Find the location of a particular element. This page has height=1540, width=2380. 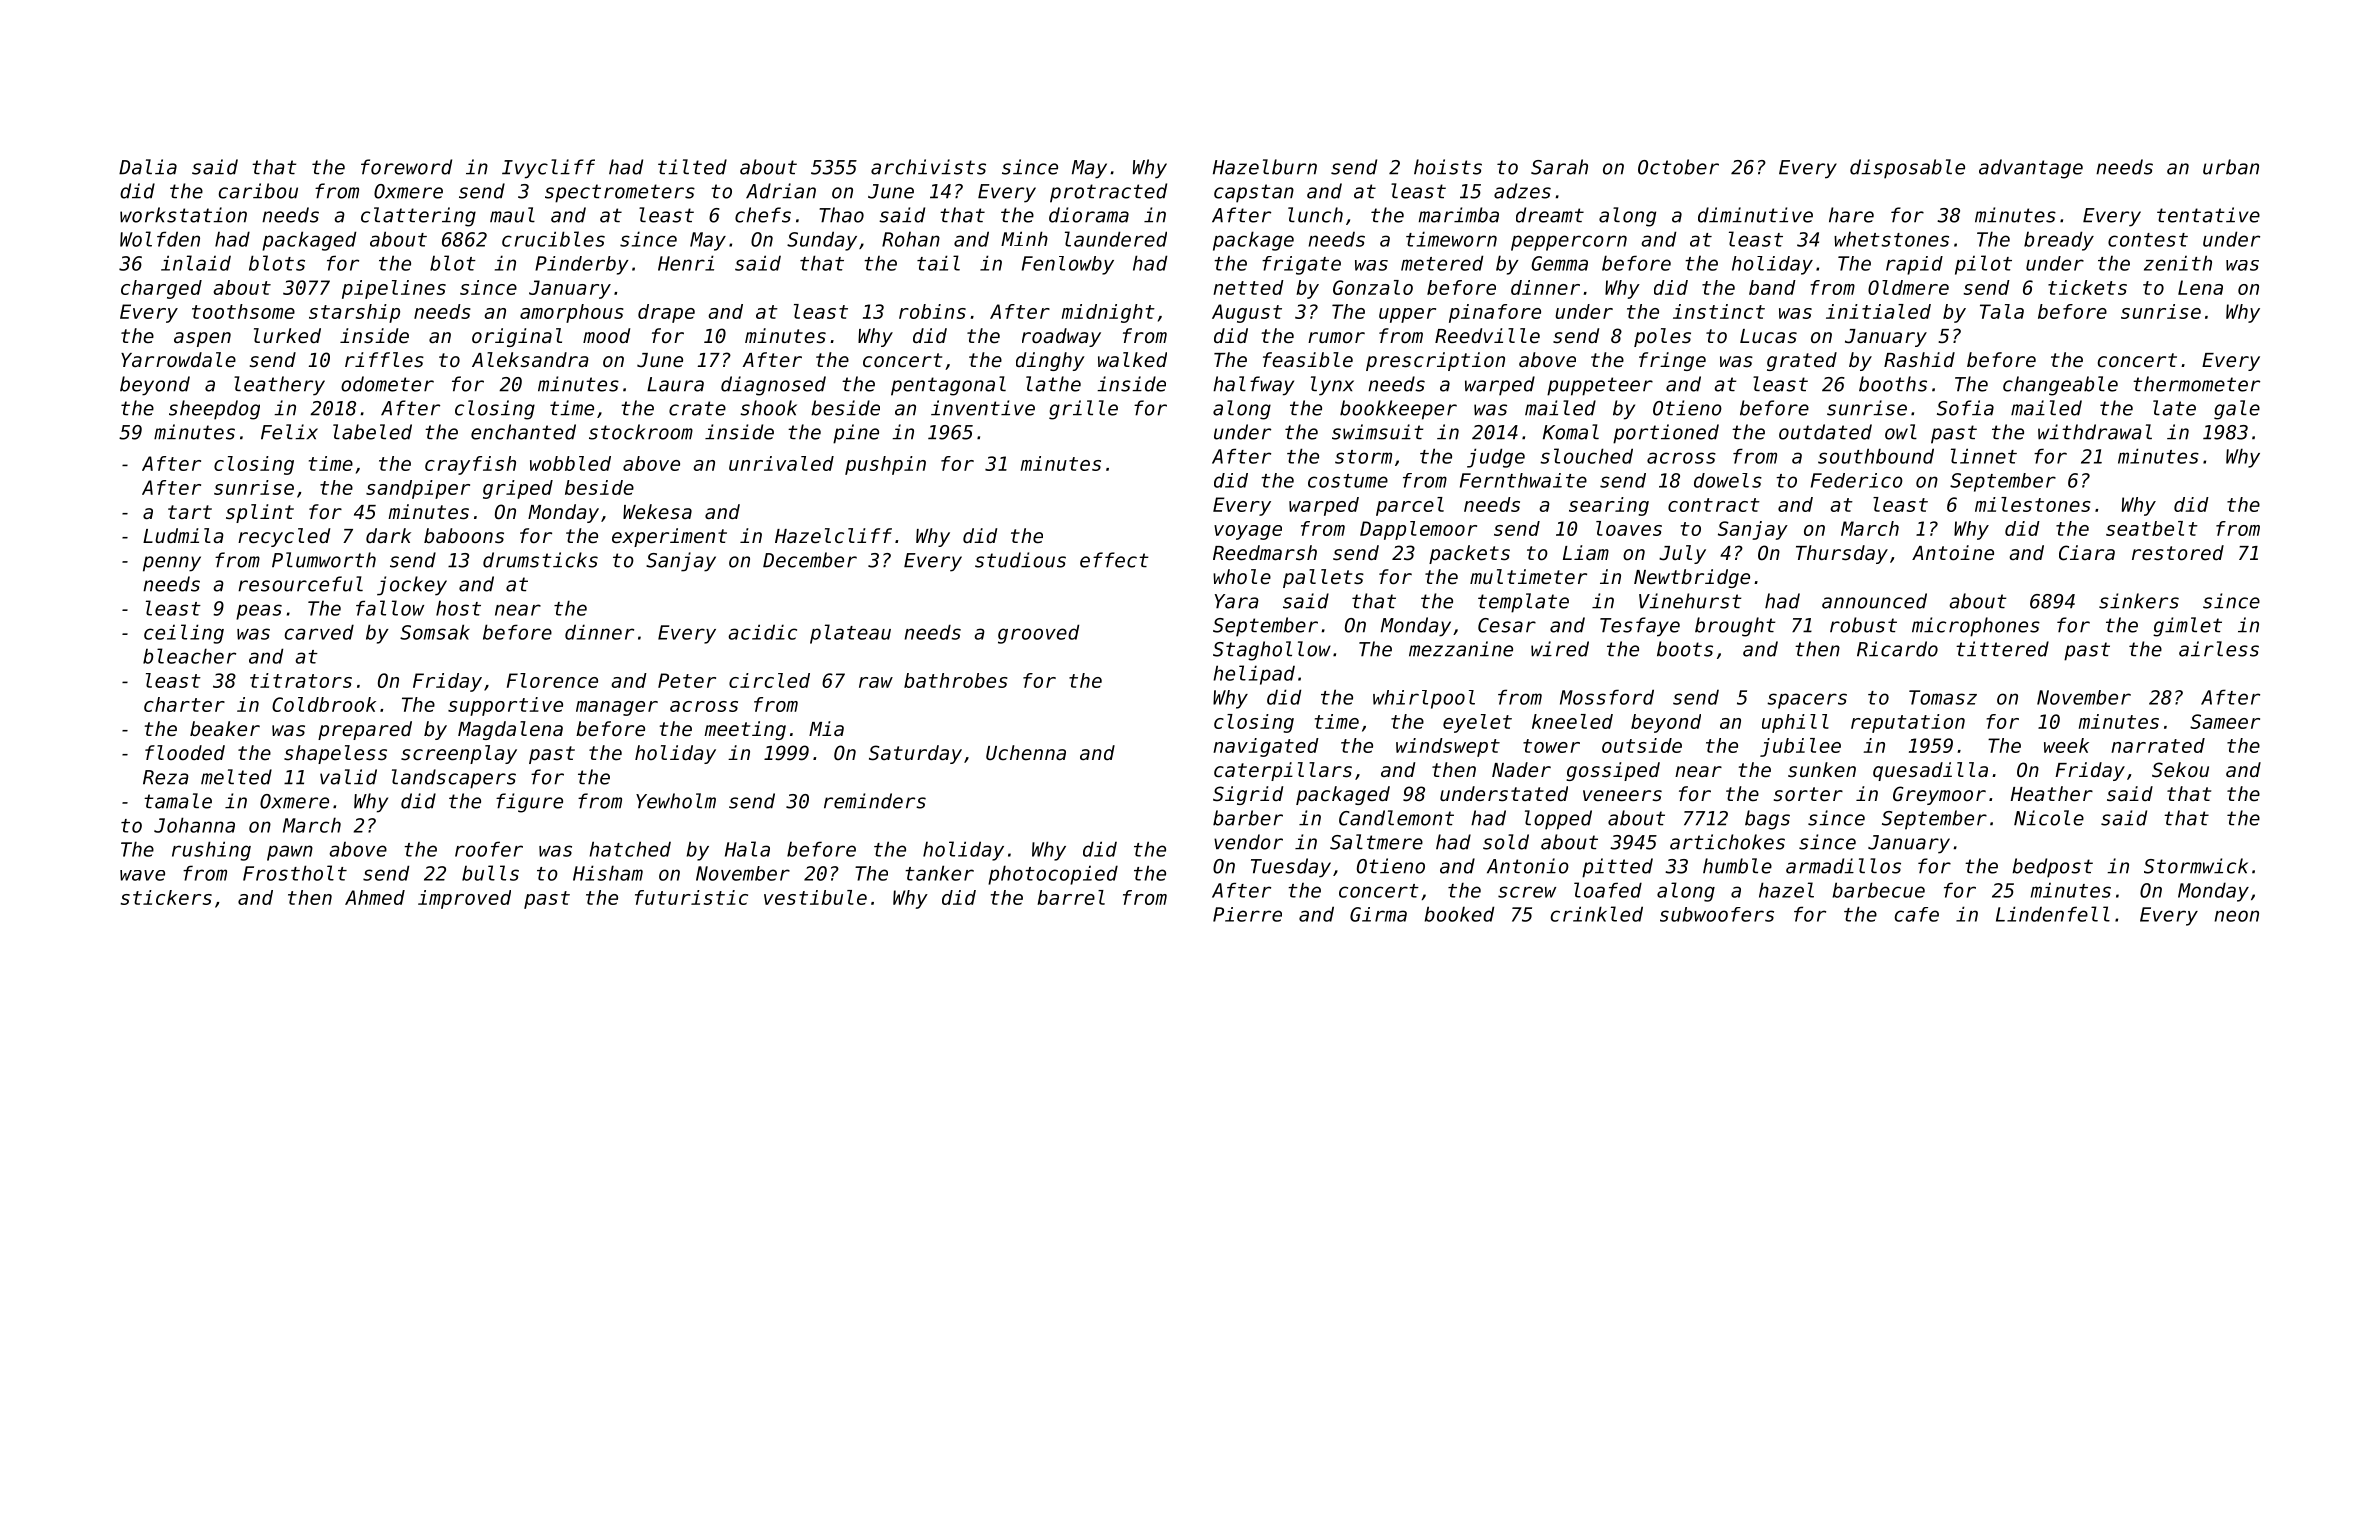

tanker is located at coordinates (939, 873).
